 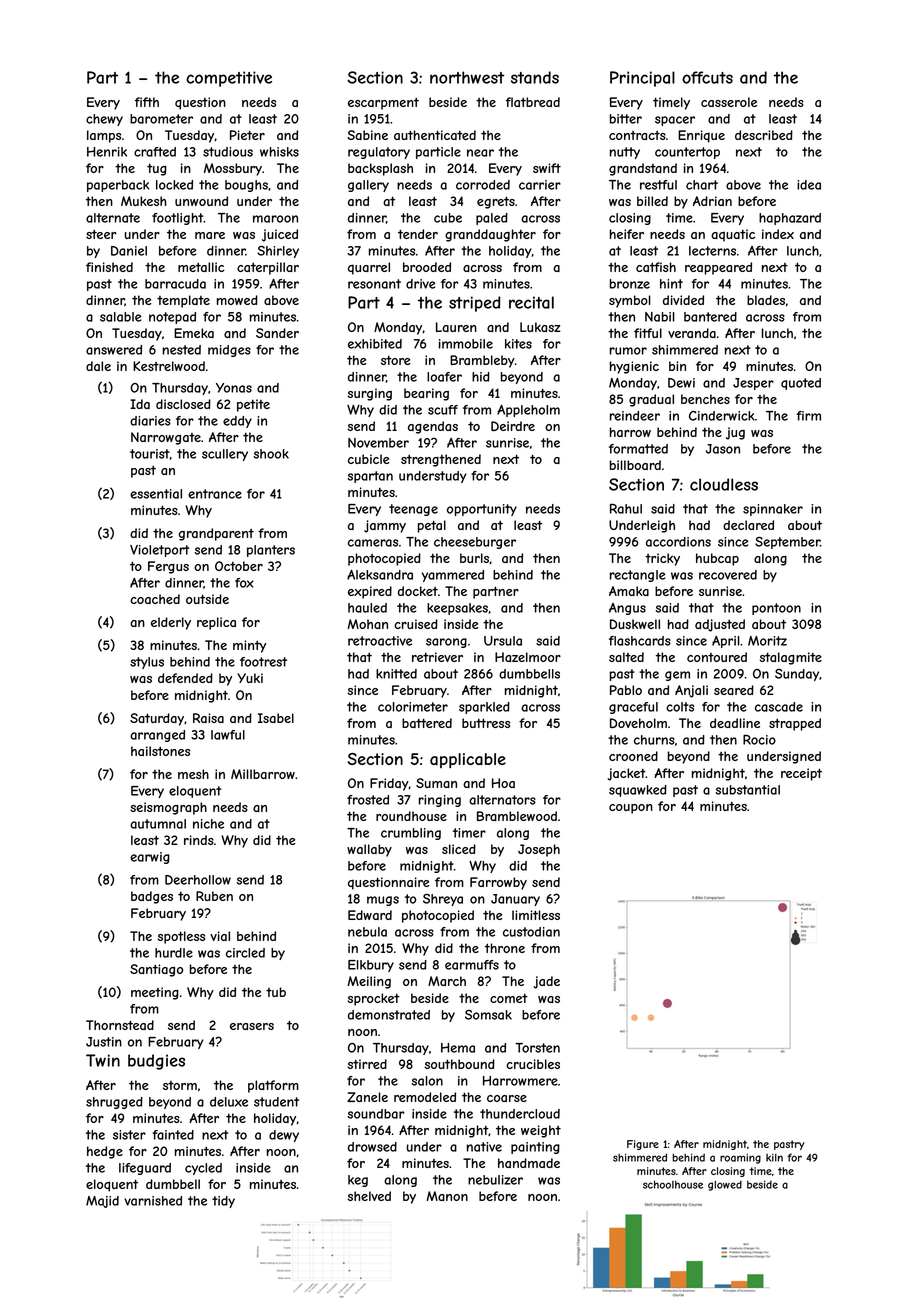 What do you see at coordinates (724, 484) in the page?
I see `cloudless` at bounding box center [724, 484].
